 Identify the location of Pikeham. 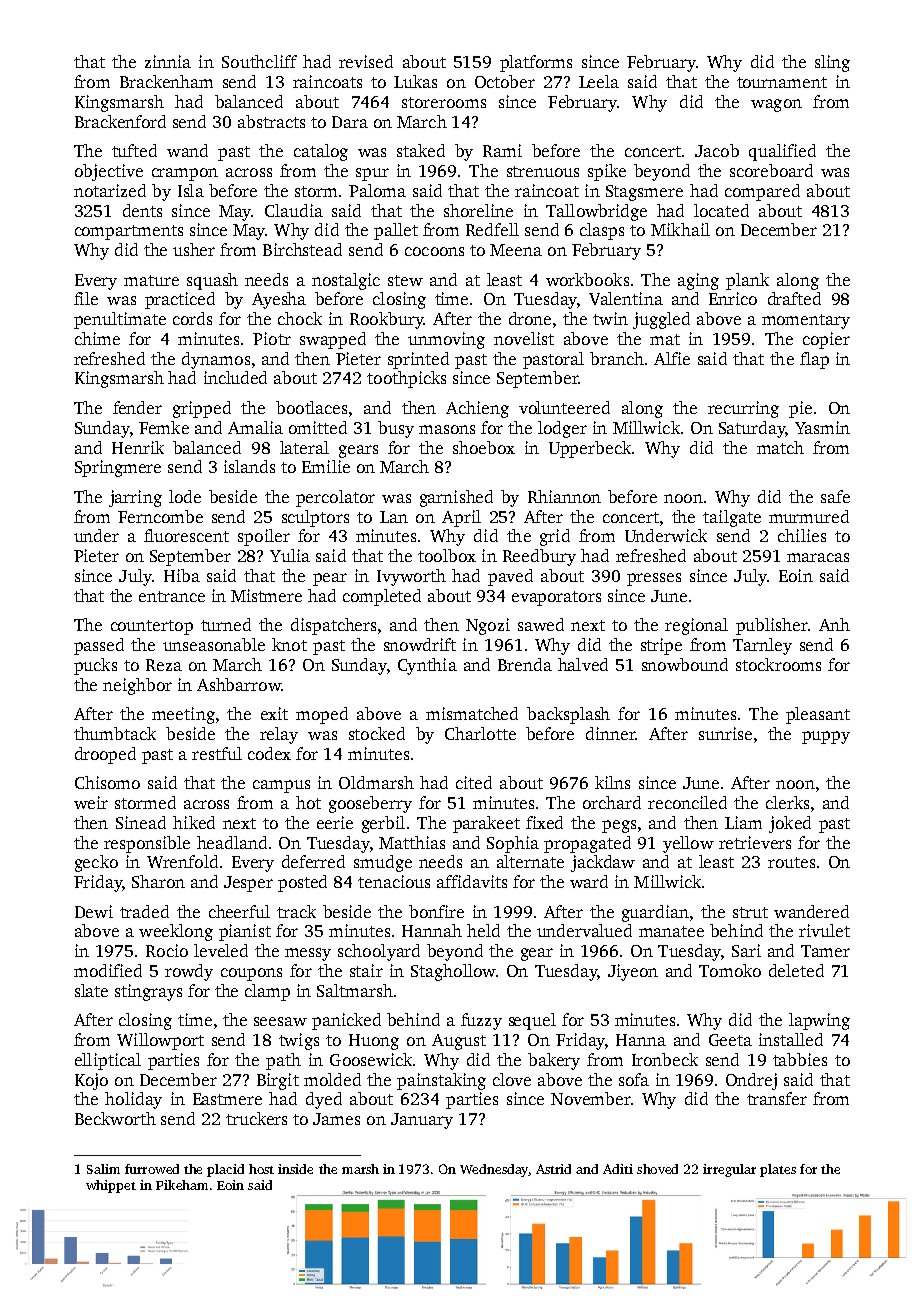
(182, 1185).
